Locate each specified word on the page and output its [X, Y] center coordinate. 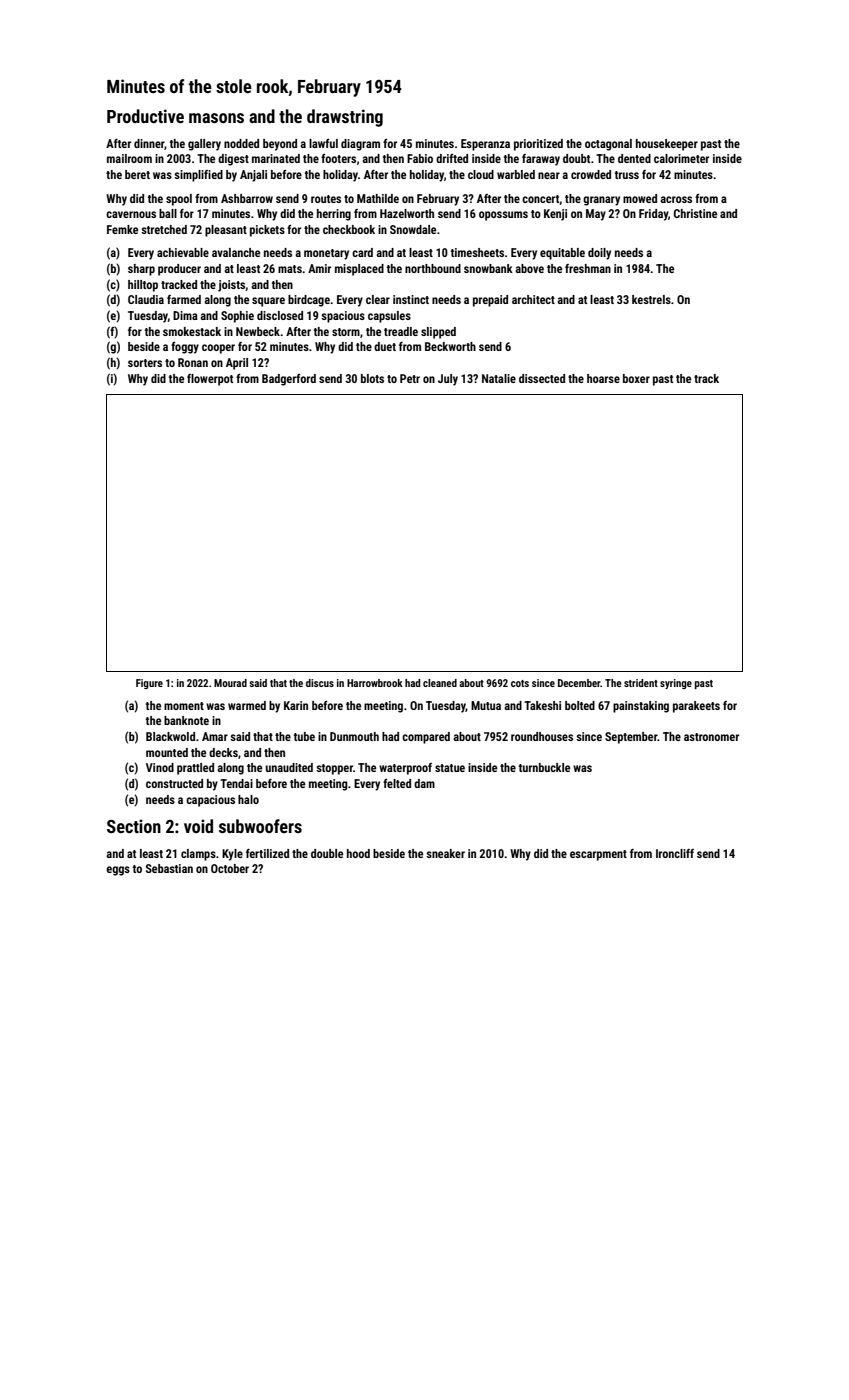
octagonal [608, 145]
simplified [198, 176]
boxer [636, 378]
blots [372, 378]
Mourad [230, 683]
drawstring [345, 118]
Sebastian [169, 868]
